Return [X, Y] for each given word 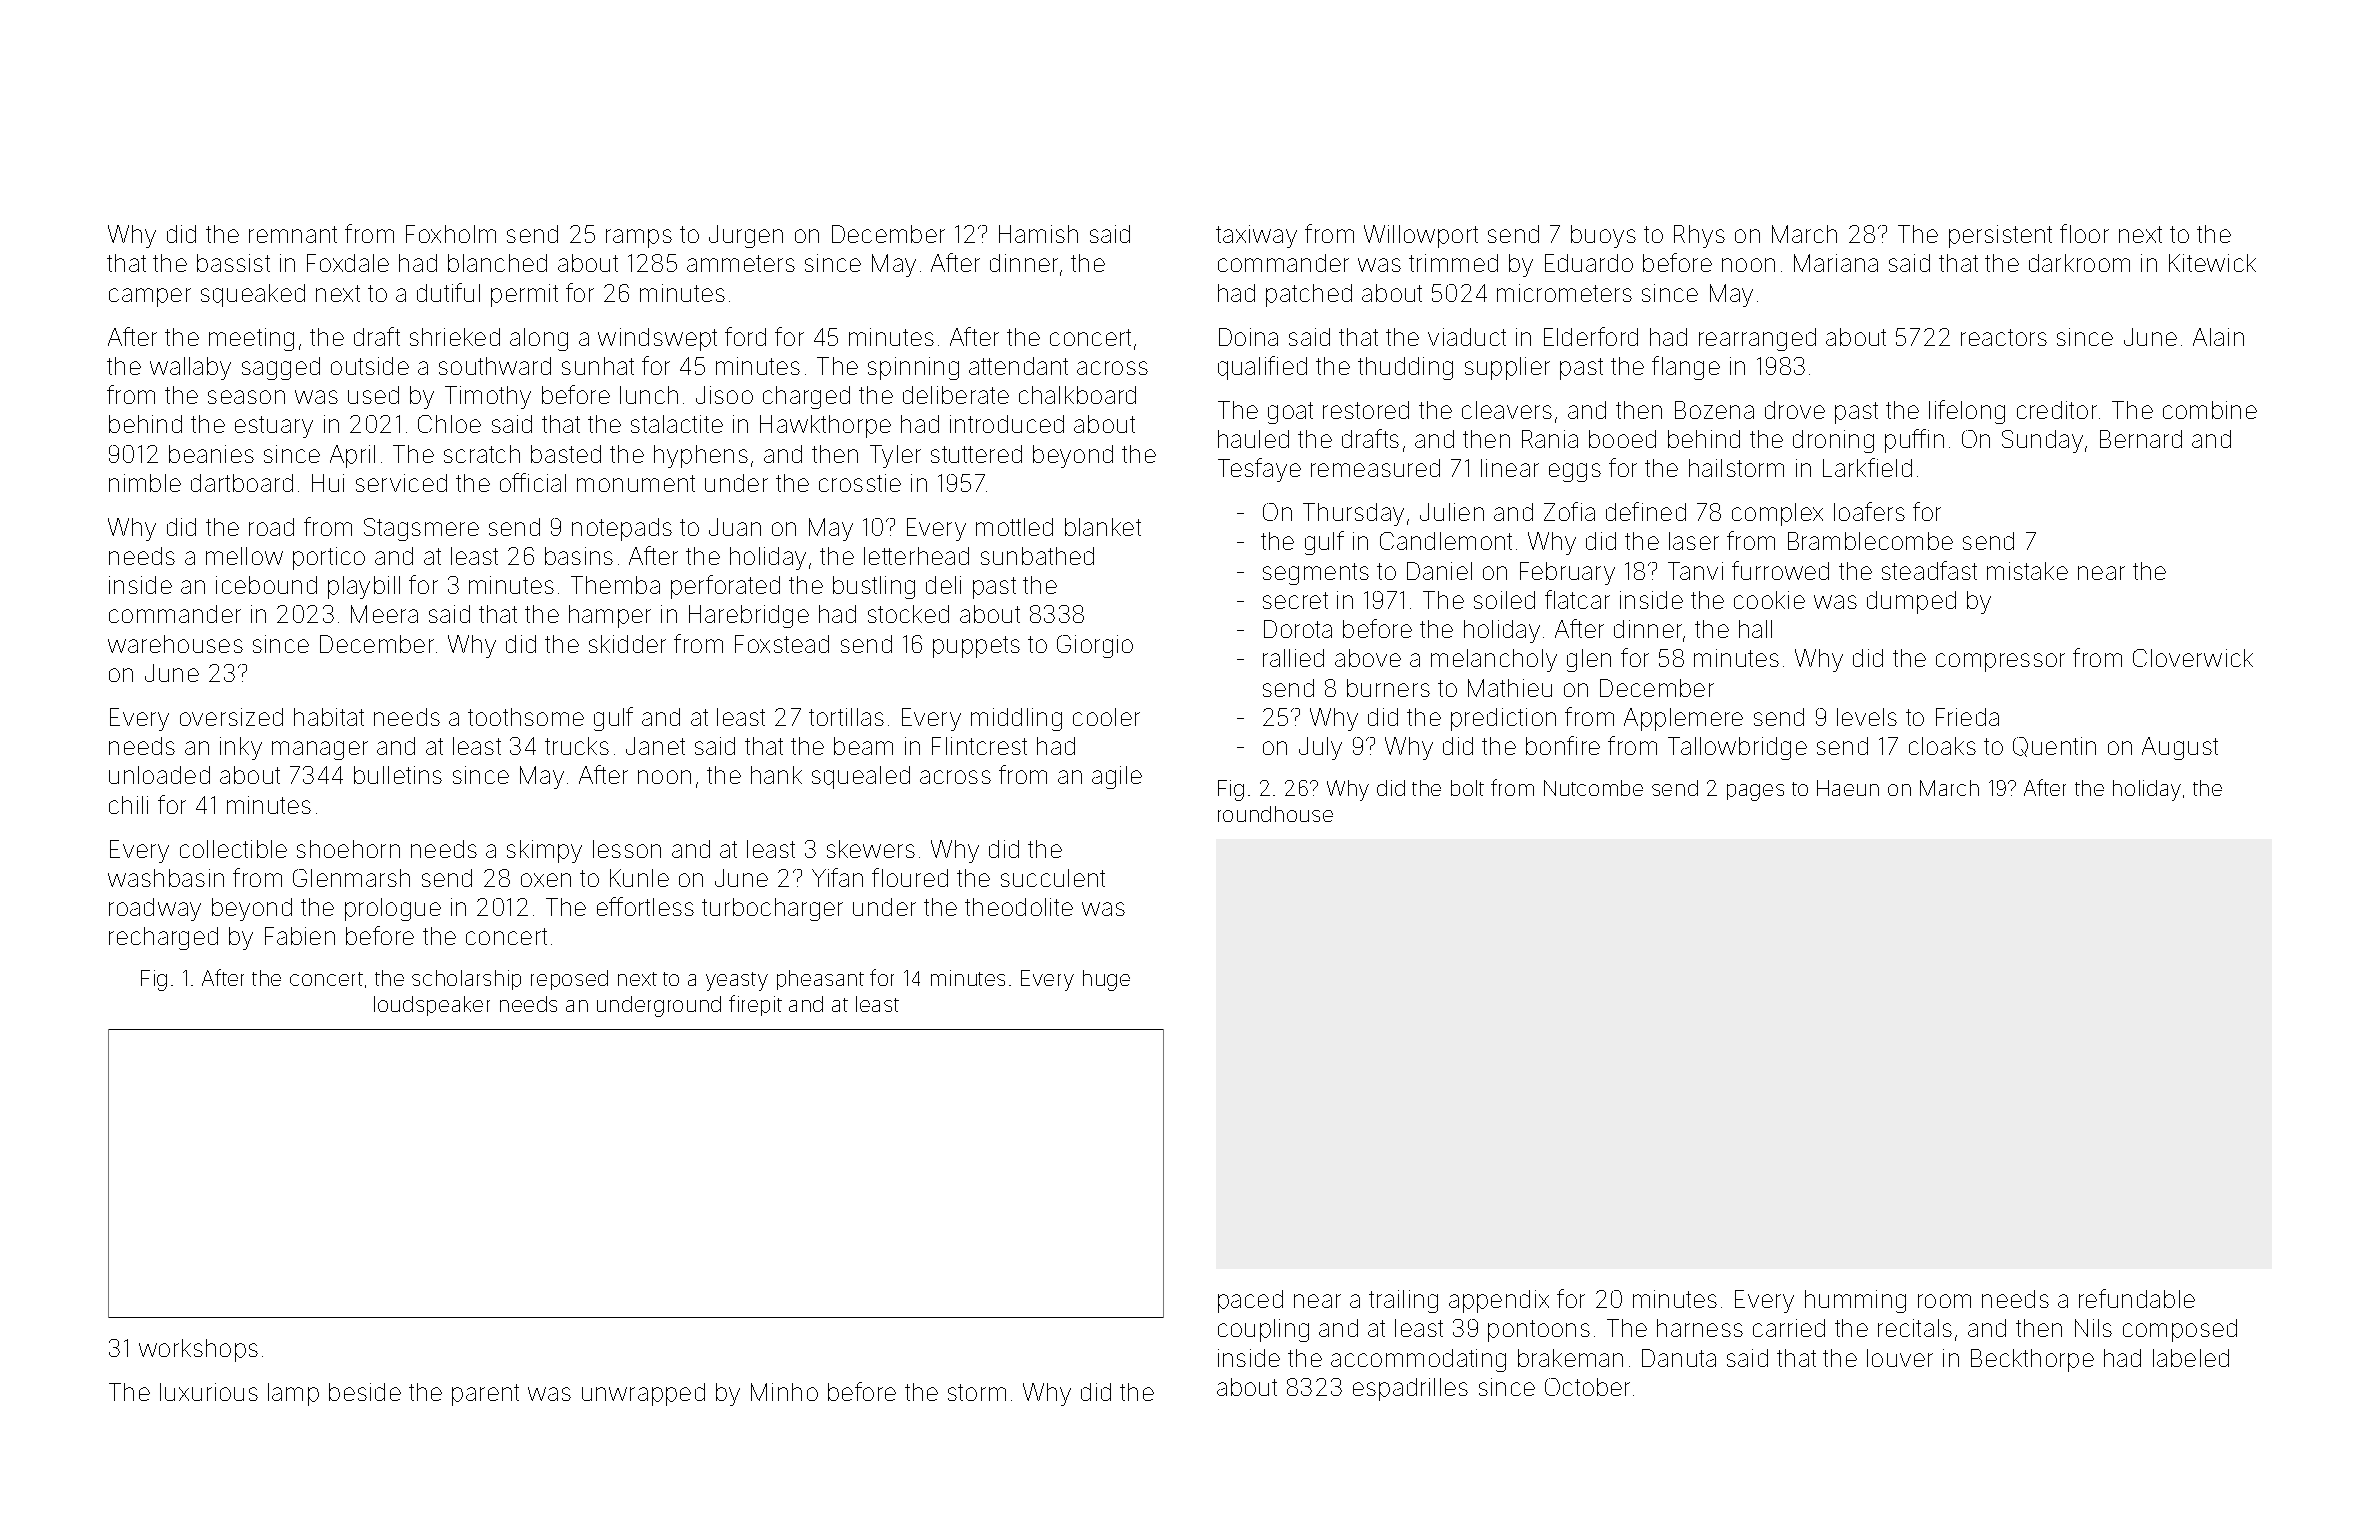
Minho [784, 1392]
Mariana [1836, 263]
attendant [1018, 366]
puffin [1914, 441]
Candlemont [1446, 541]
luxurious [209, 1392]
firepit [755, 1005]
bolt [1467, 788]
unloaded [159, 775]
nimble [145, 483]
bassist [233, 263]
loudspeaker [432, 1006]
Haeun [1848, 788]
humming [1855, 1301]
